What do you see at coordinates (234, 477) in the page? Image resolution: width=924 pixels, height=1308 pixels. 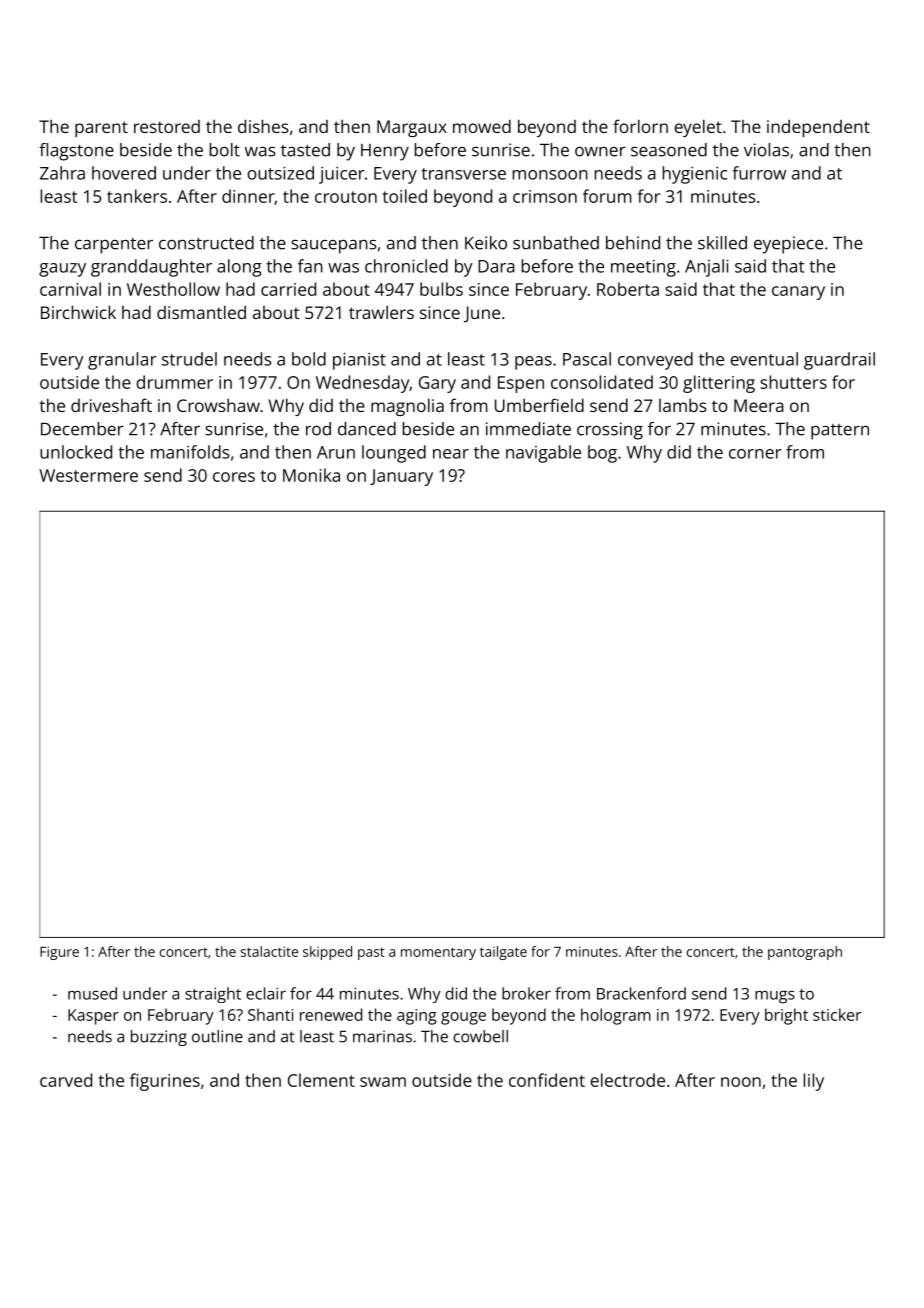 I see `cores` at bounding box center [234, 477].
